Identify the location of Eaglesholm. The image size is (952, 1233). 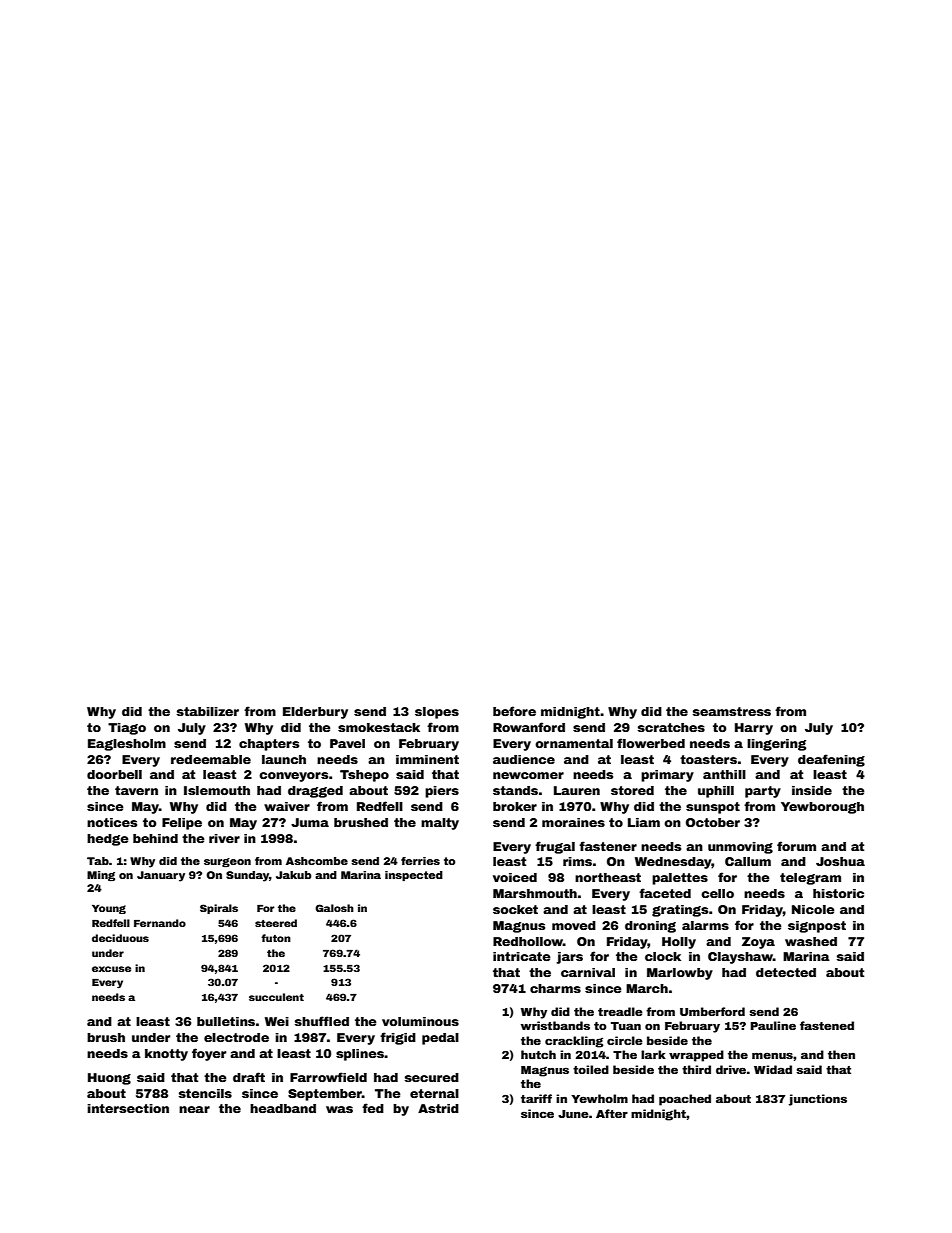
(127, 745).
